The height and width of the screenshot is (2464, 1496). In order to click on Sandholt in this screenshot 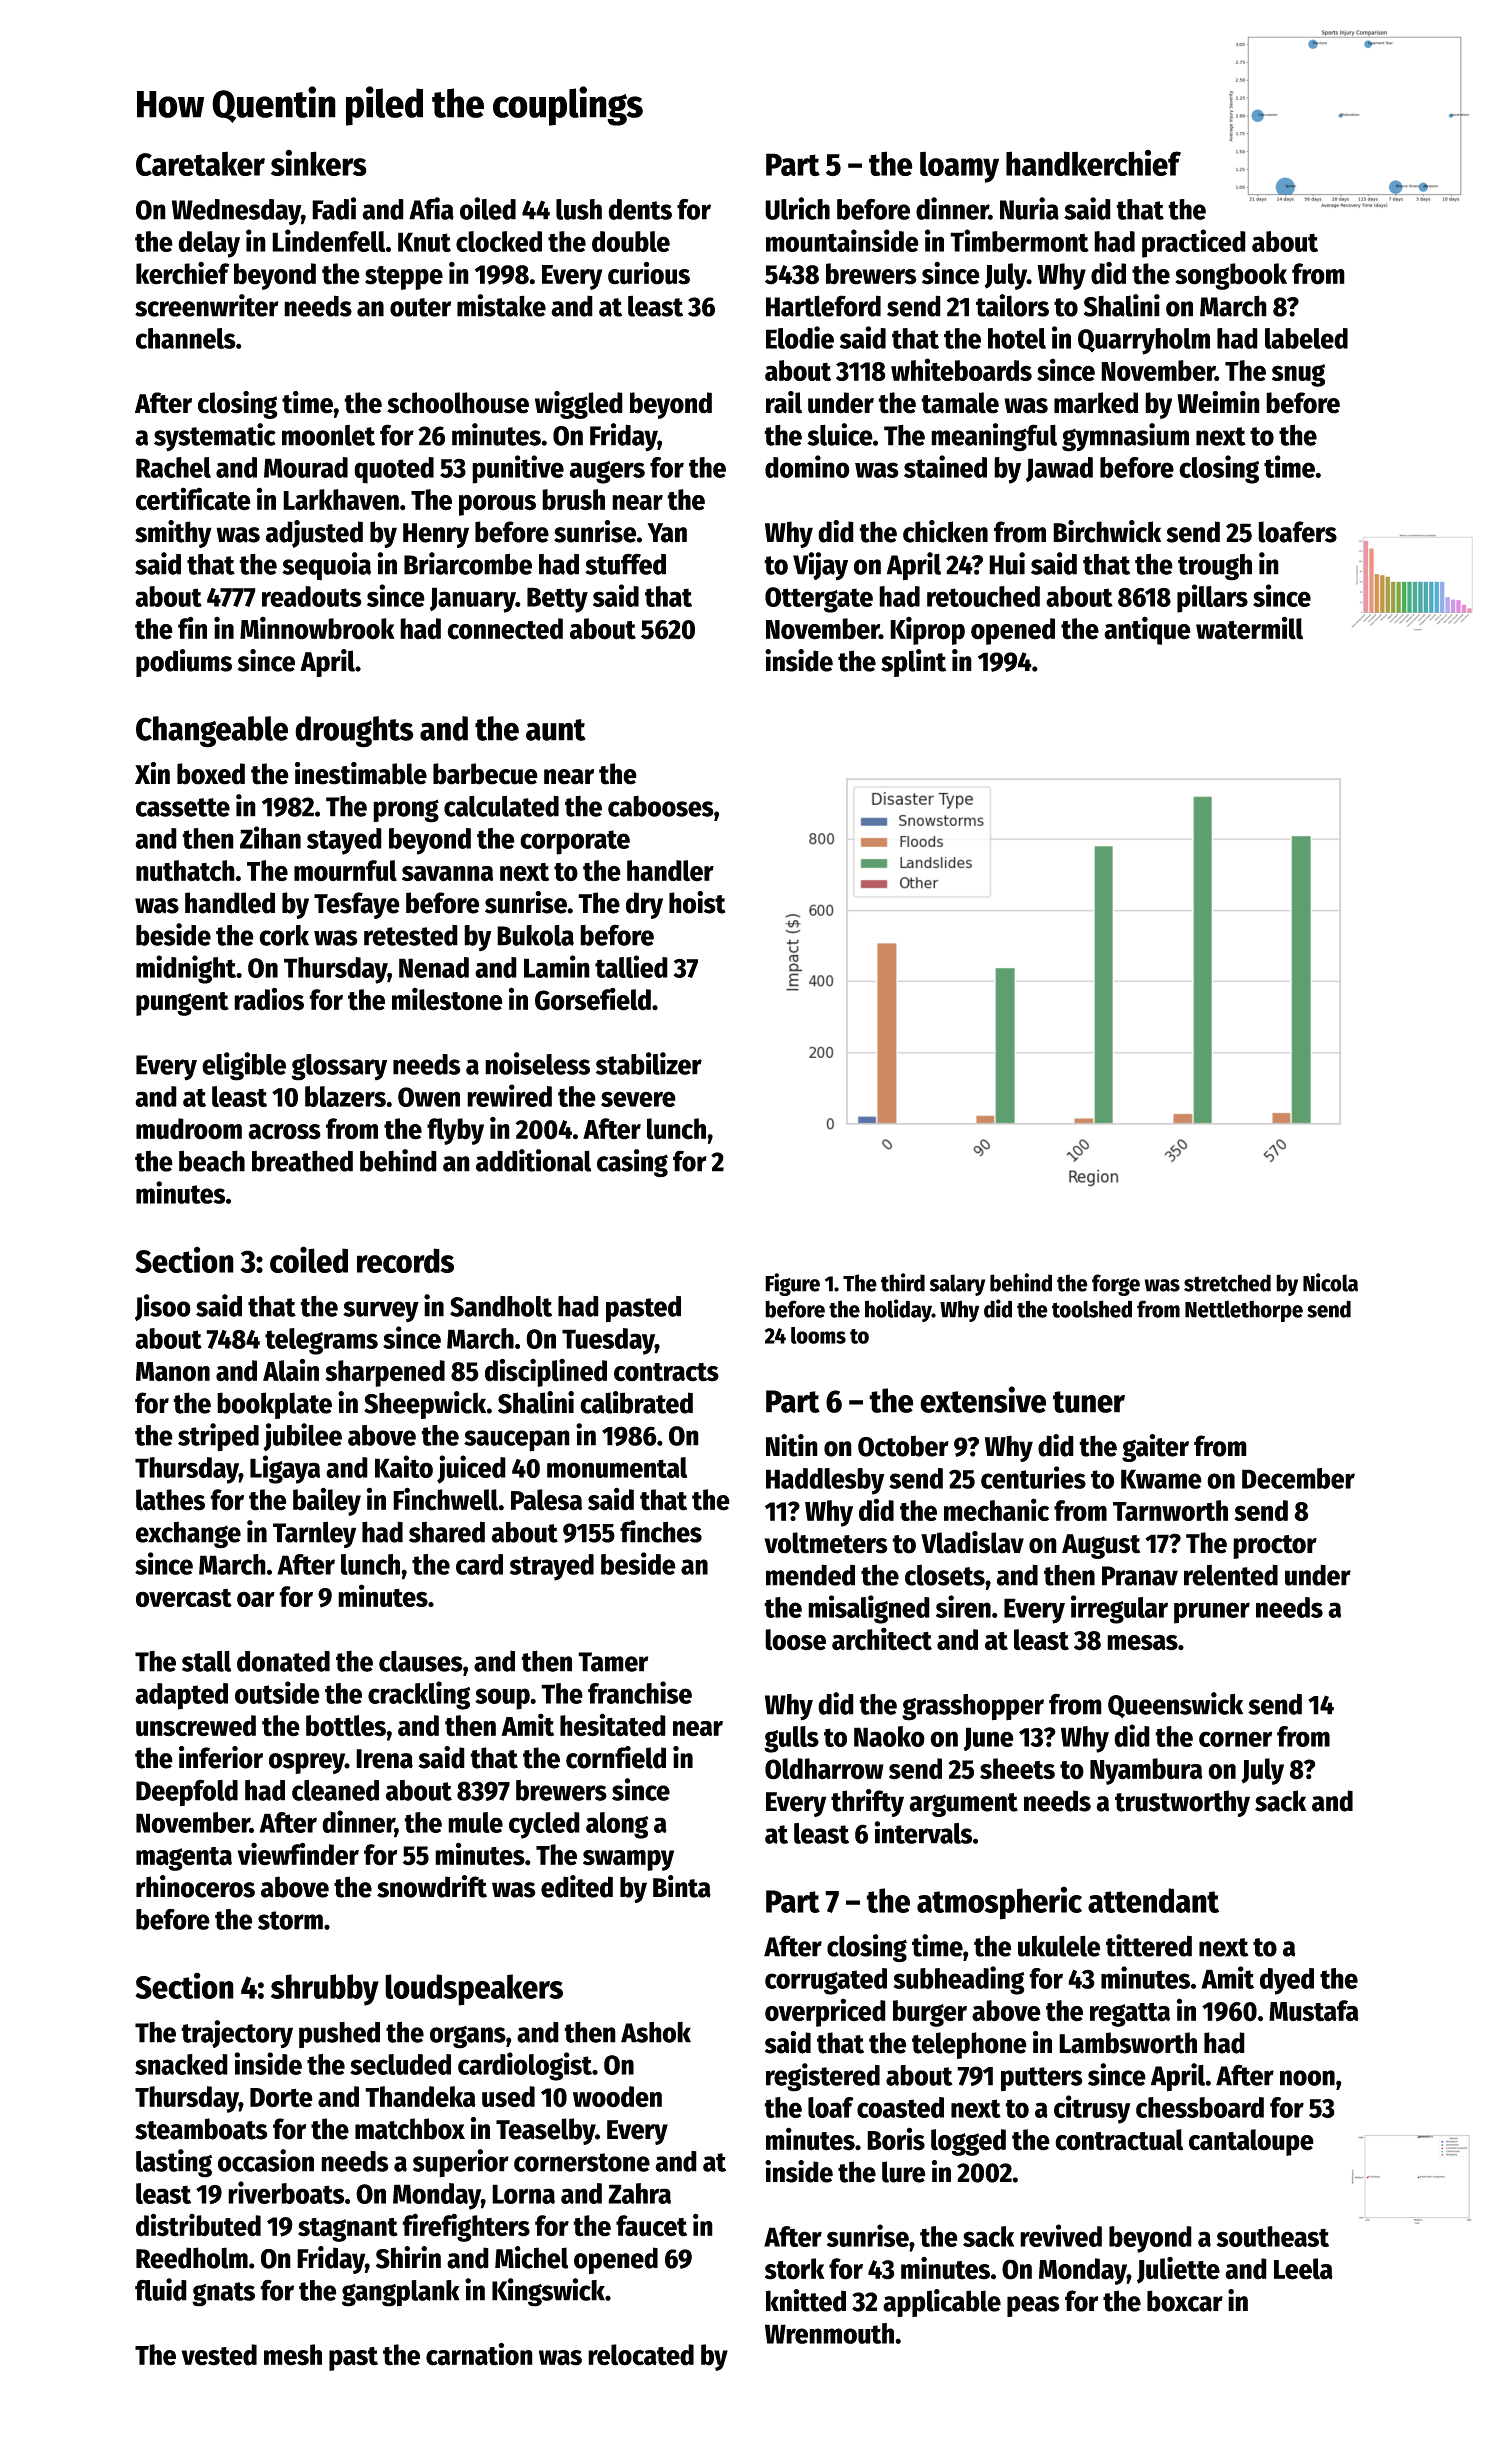, I will do `click(501, 1306)`.
